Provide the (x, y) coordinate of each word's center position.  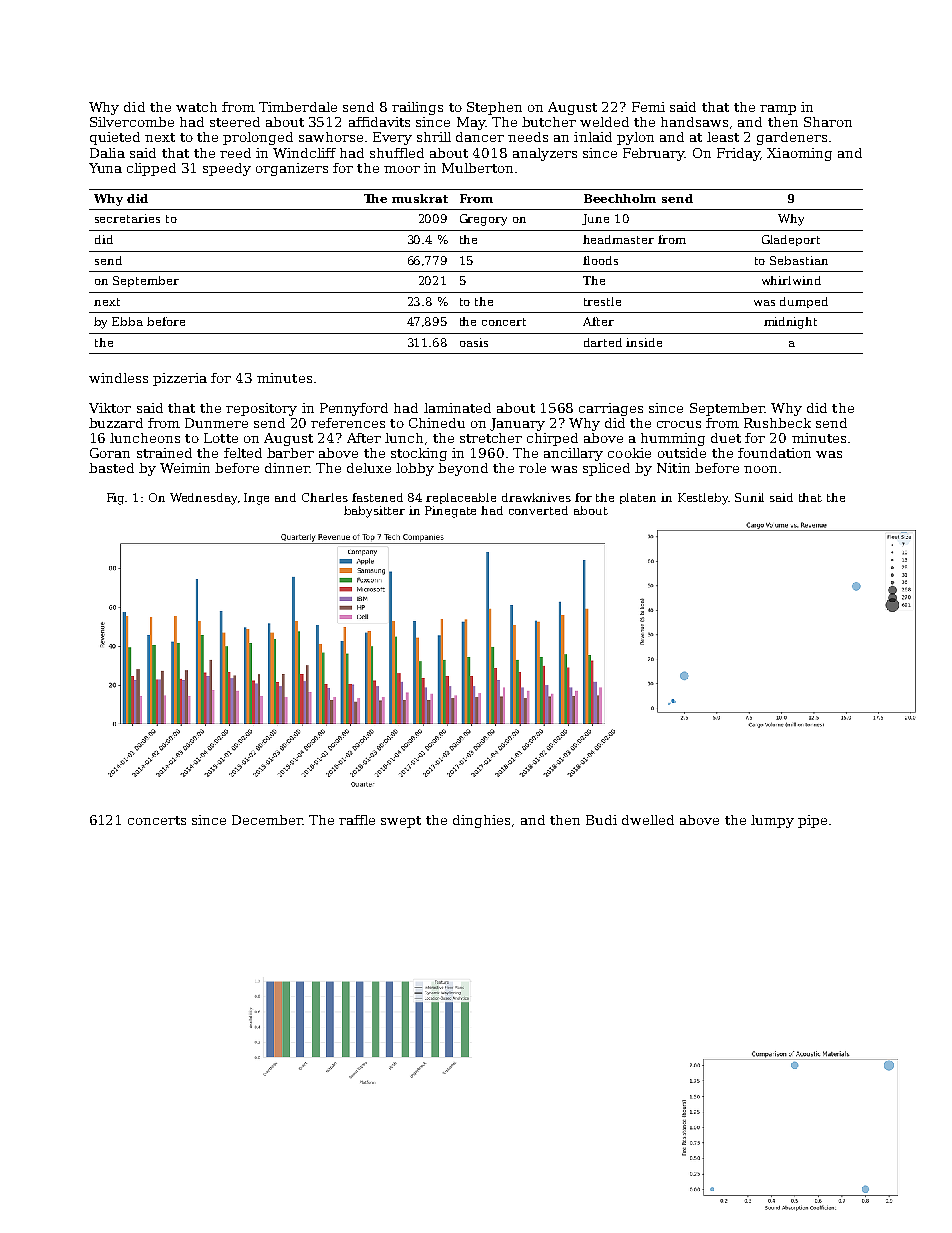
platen (638, 498)
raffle (357, 820)
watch (196, 107)
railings (417, 108)
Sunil (749, 497)
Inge (256, 499)
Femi (648, 107)
